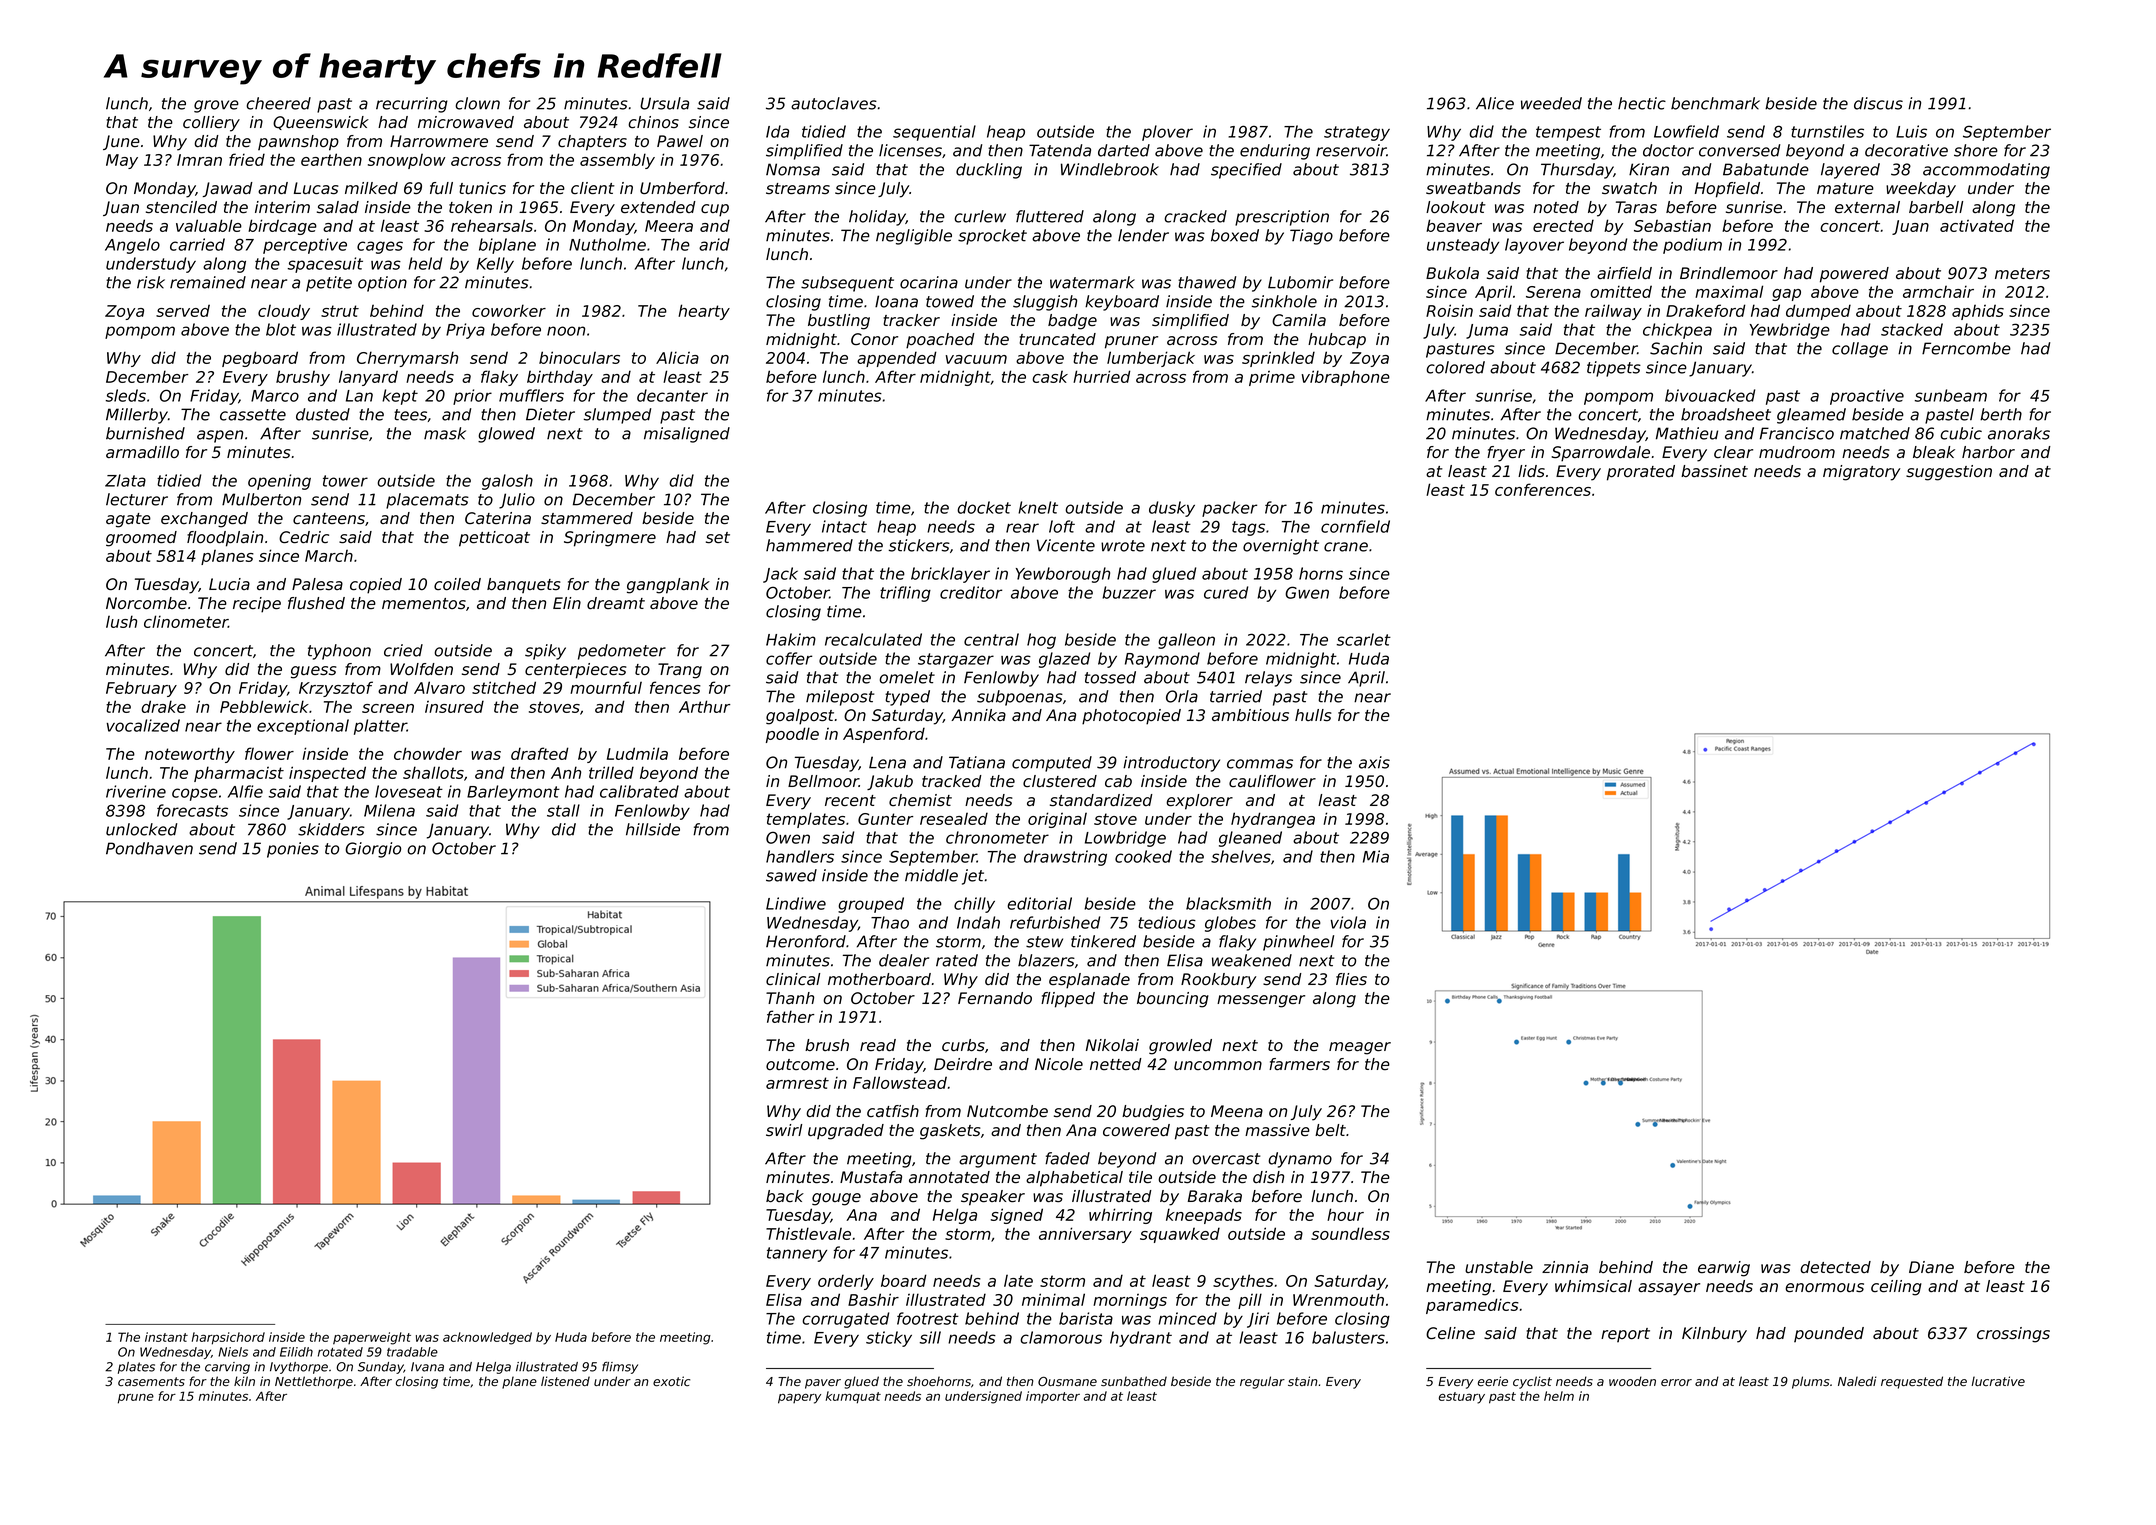 The height and width of the page is (1525, 2156). Describe the element at coordinates (997, 837) in the page. I see `chronometer` at that location.
